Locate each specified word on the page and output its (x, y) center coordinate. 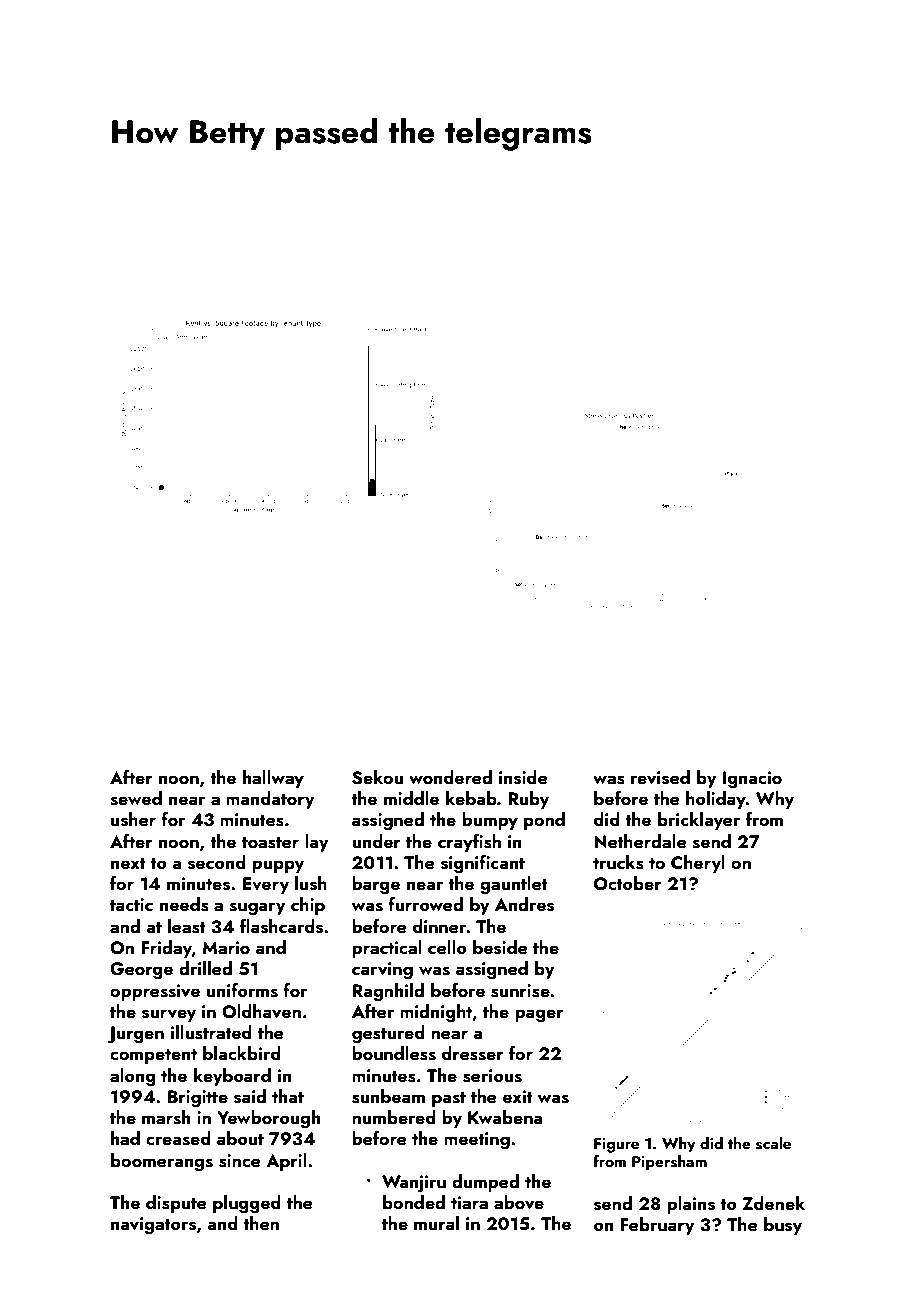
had (125, 1138)
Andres (524, 904)
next (128, 863)
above (519, 1202)
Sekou (377, 777)
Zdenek (773, 1203)
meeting (477, 1141)
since (240, 1161)
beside (500, 947)
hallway (273, 779)
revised (660, 777)
